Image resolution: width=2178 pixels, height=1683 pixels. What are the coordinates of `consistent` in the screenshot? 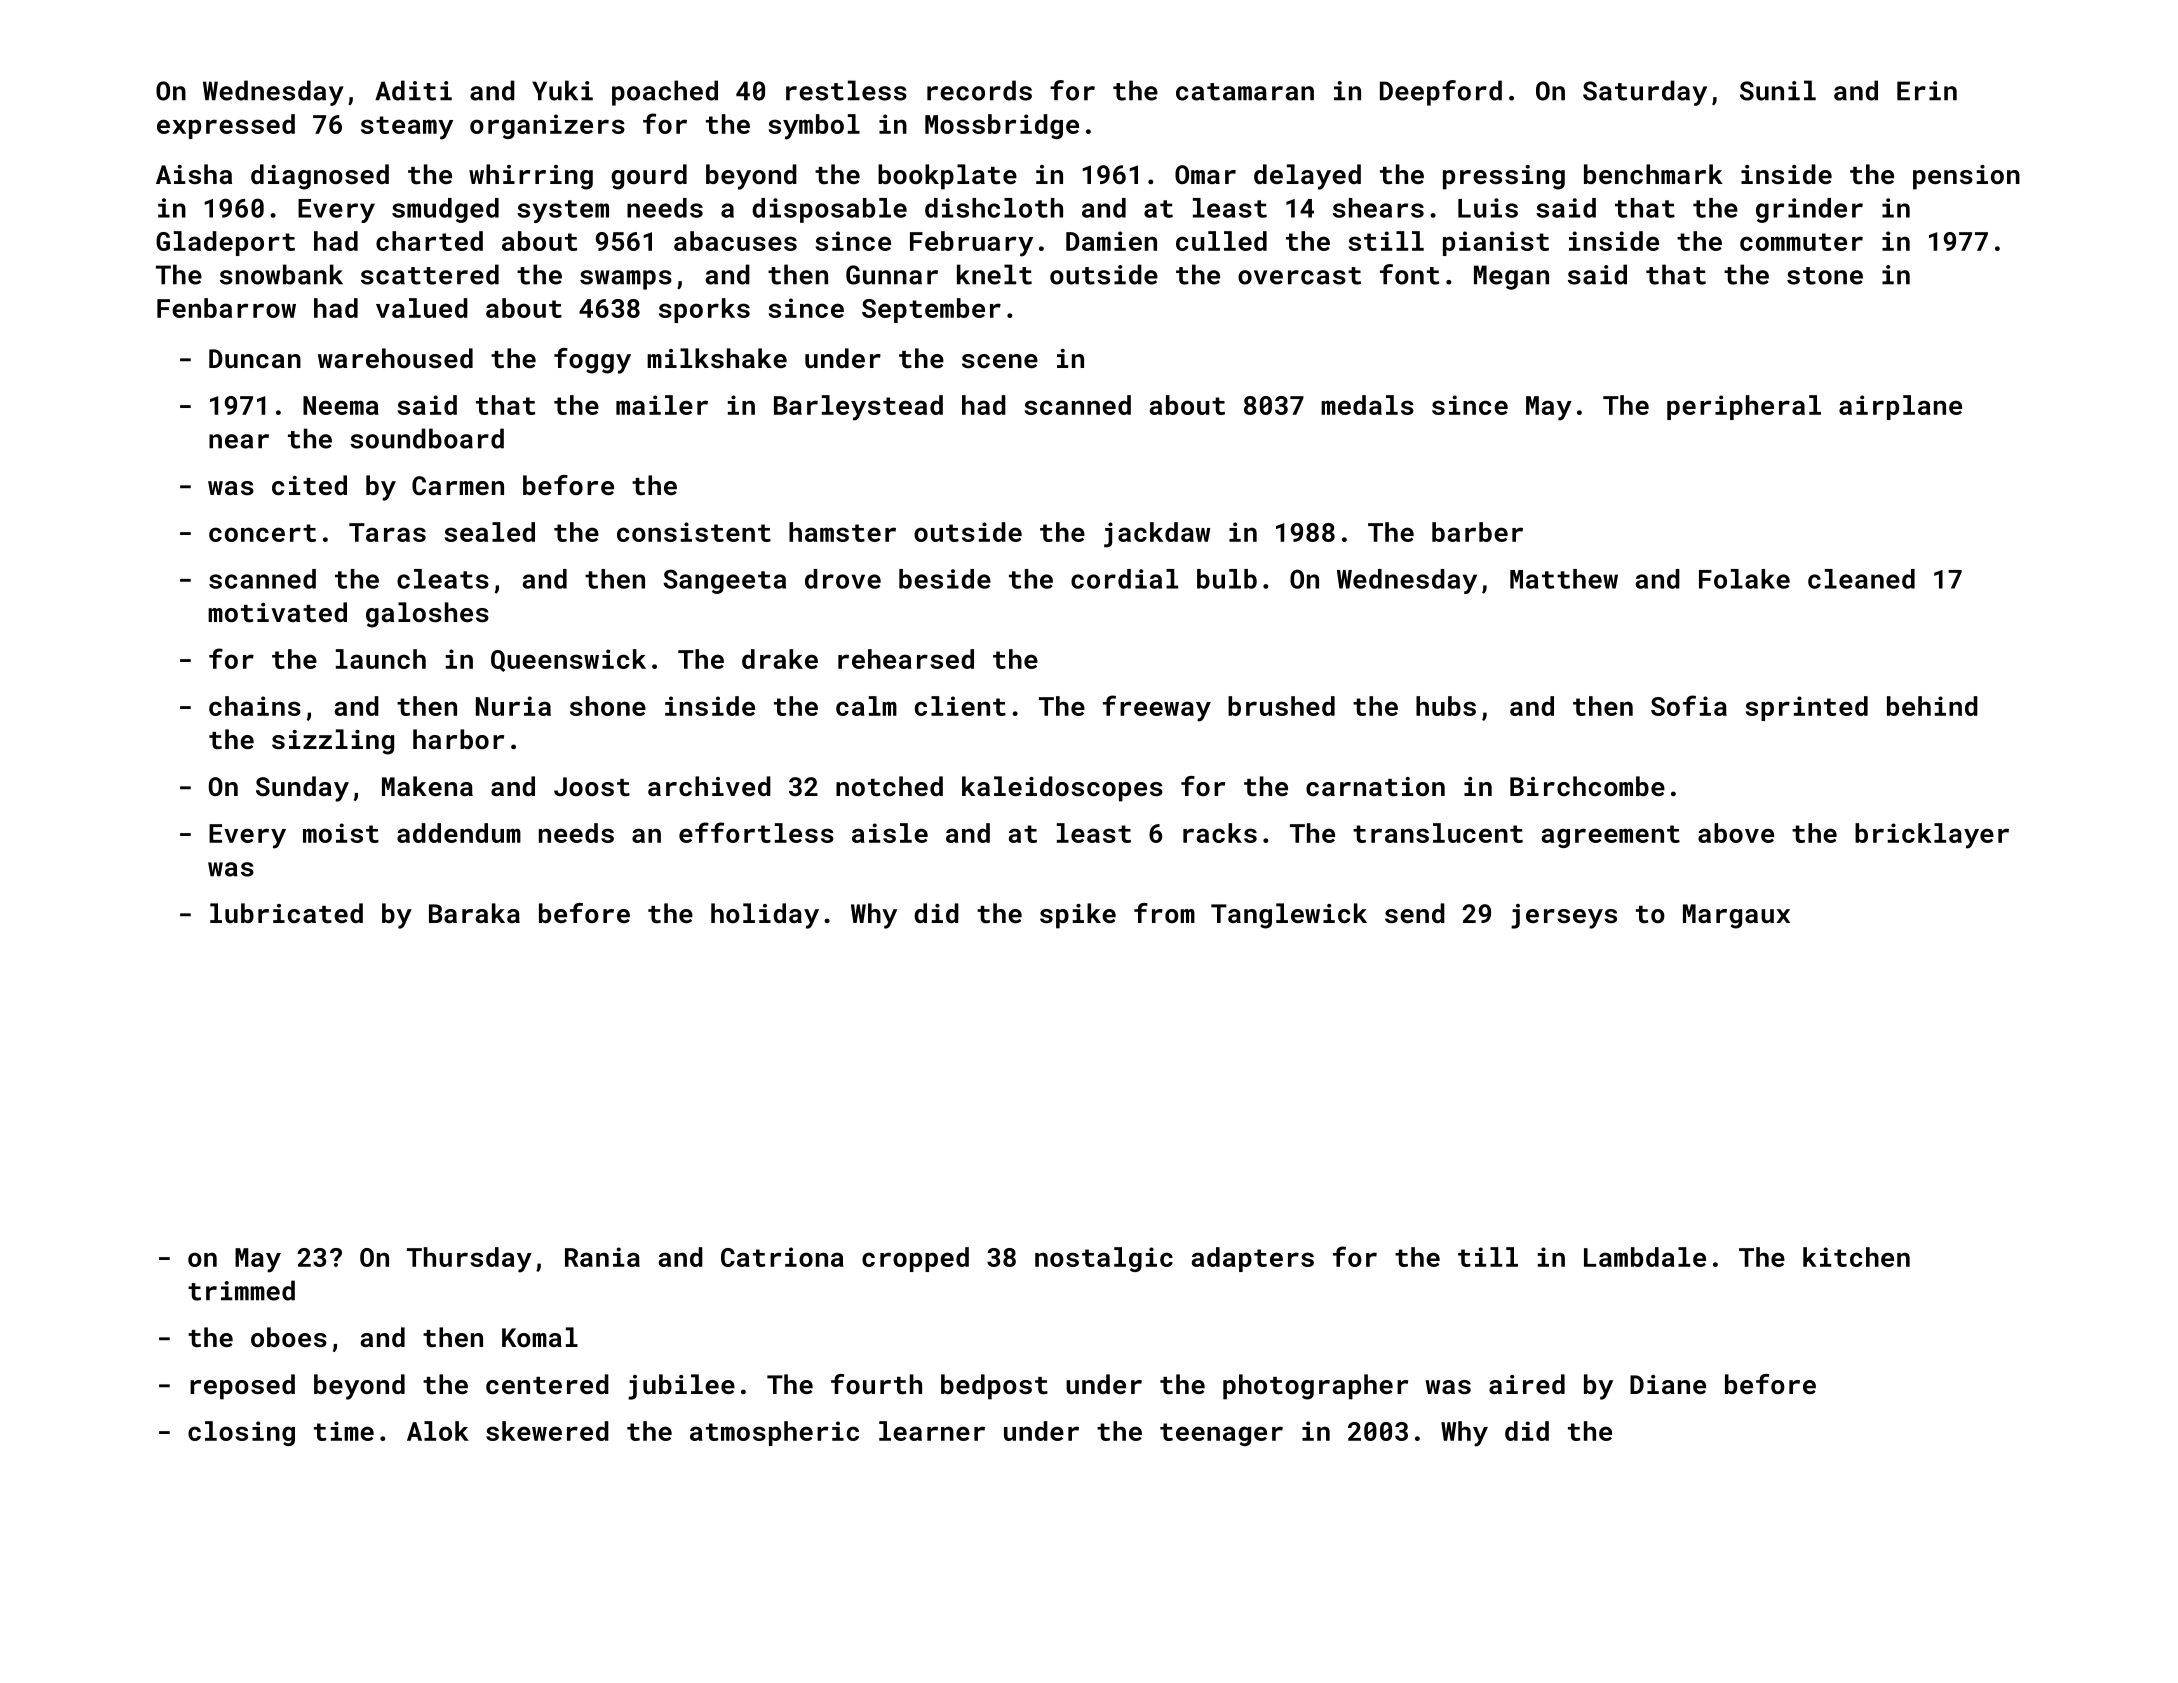 It's located at (694, 532).
